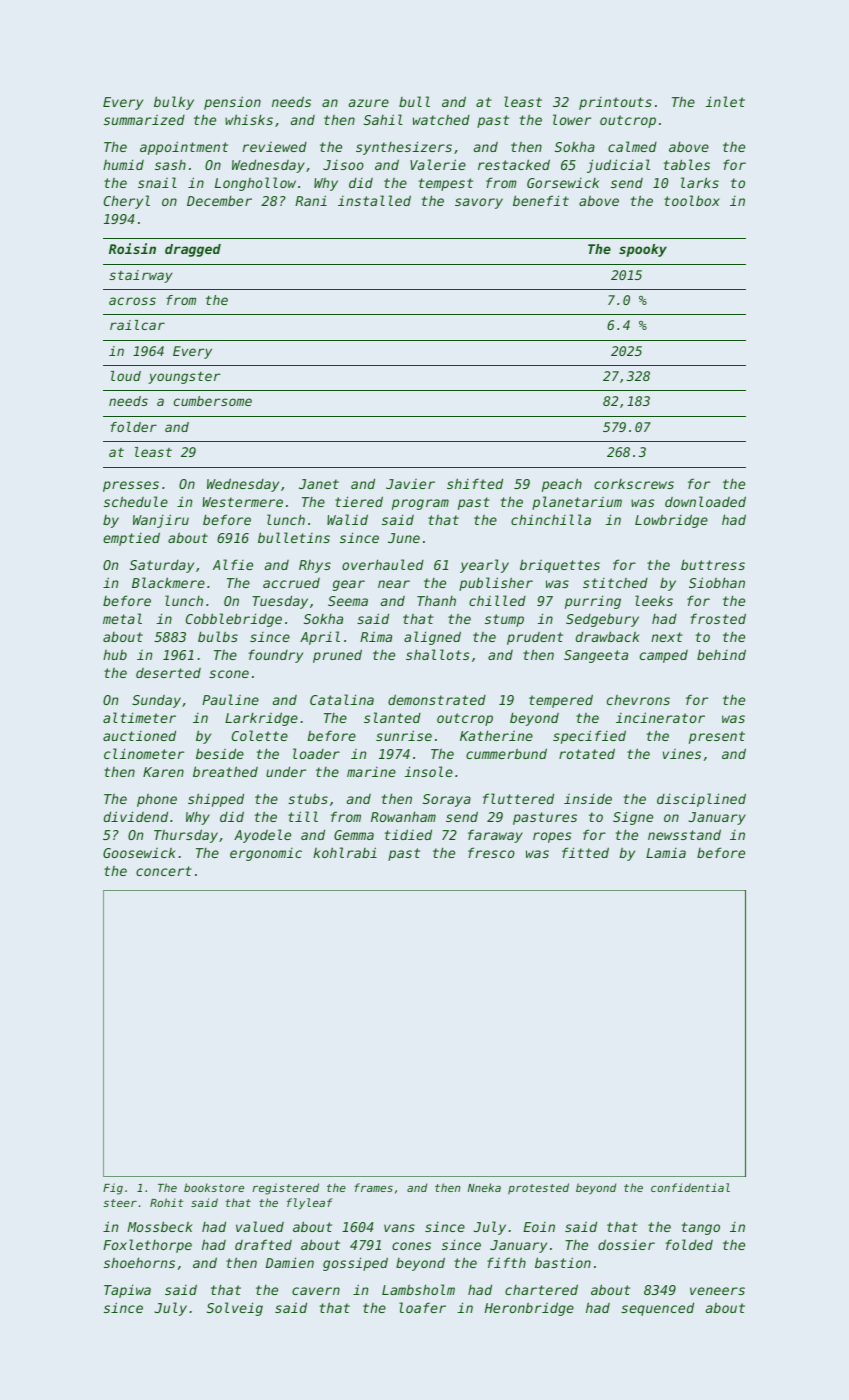  What do you see at coordinates (475, 483) in the screenshot?
I see `shifted` at bounding box center [475, 483].
